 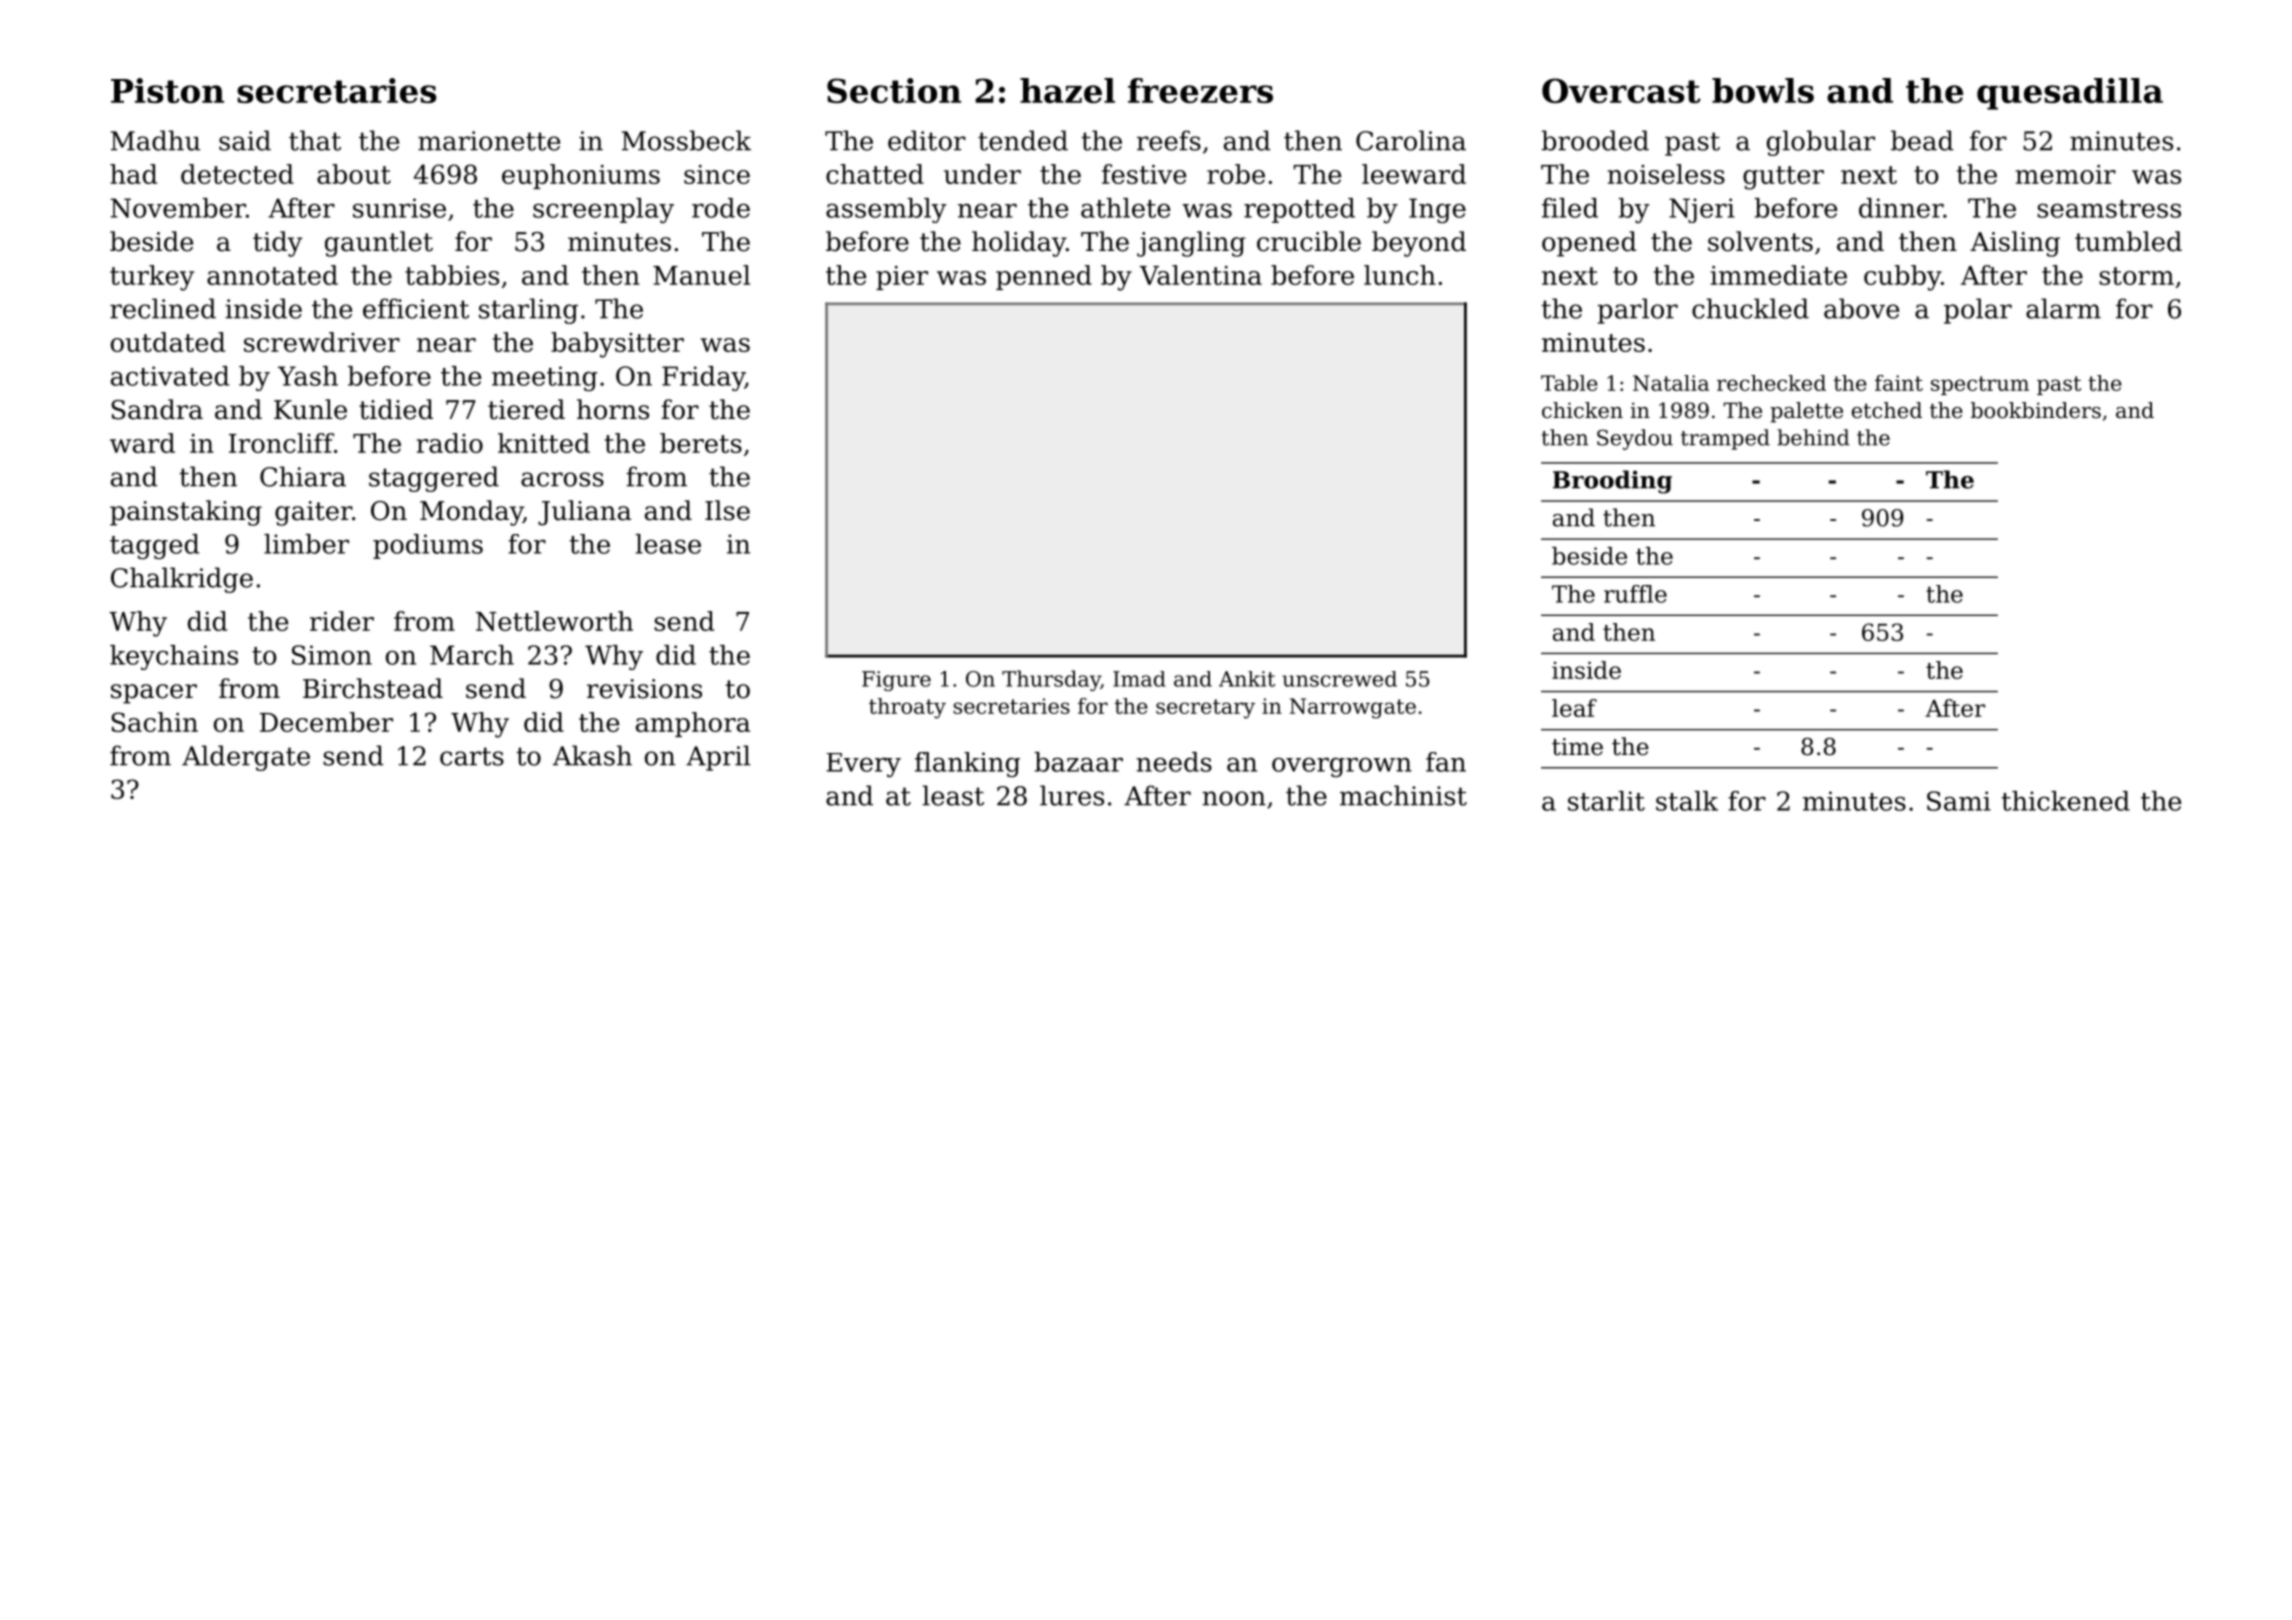 I want to click on quesadilla, so click(x=2070, y=94).
